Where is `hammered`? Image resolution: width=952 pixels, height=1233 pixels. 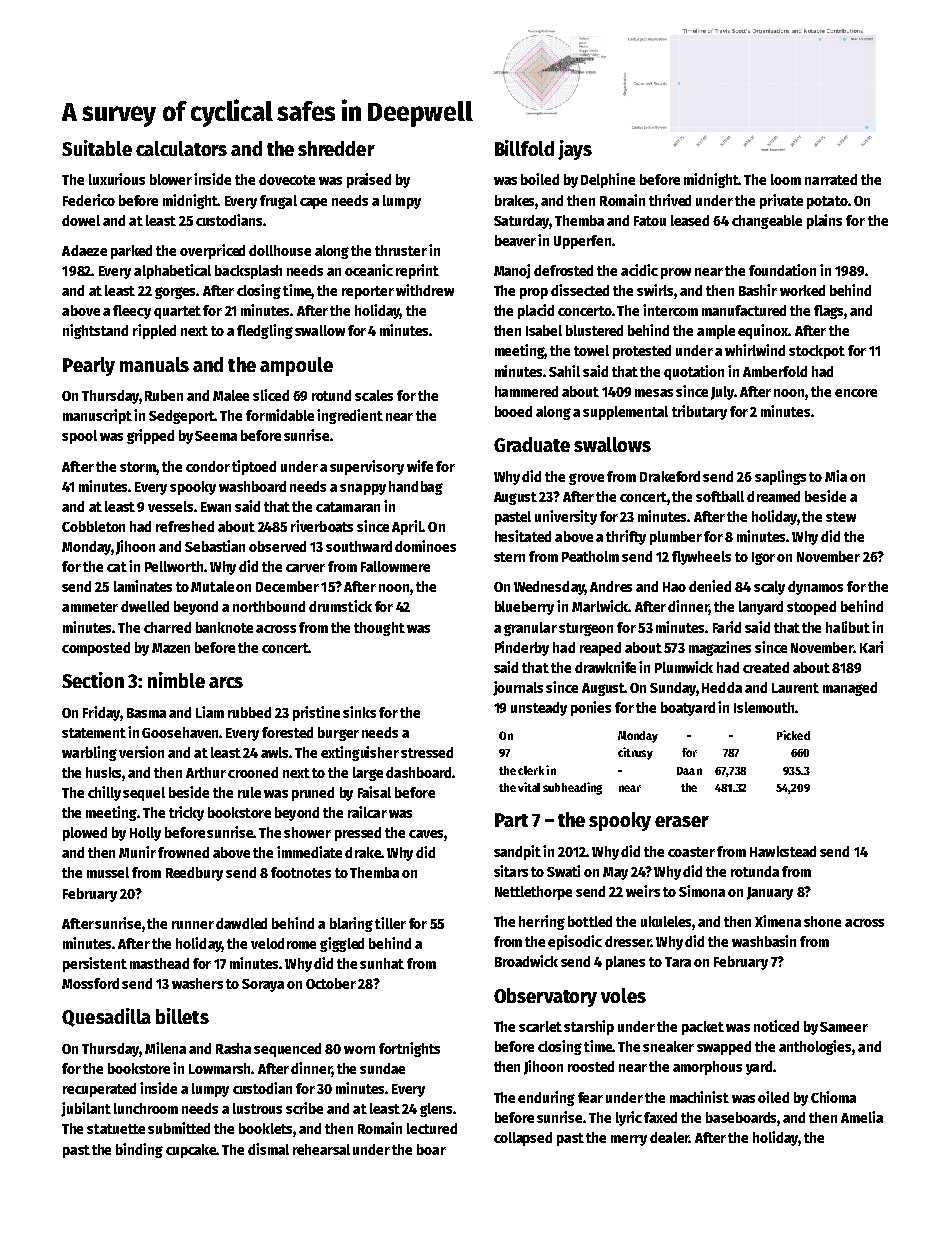
hammered is located at coordinates (526, 391).
